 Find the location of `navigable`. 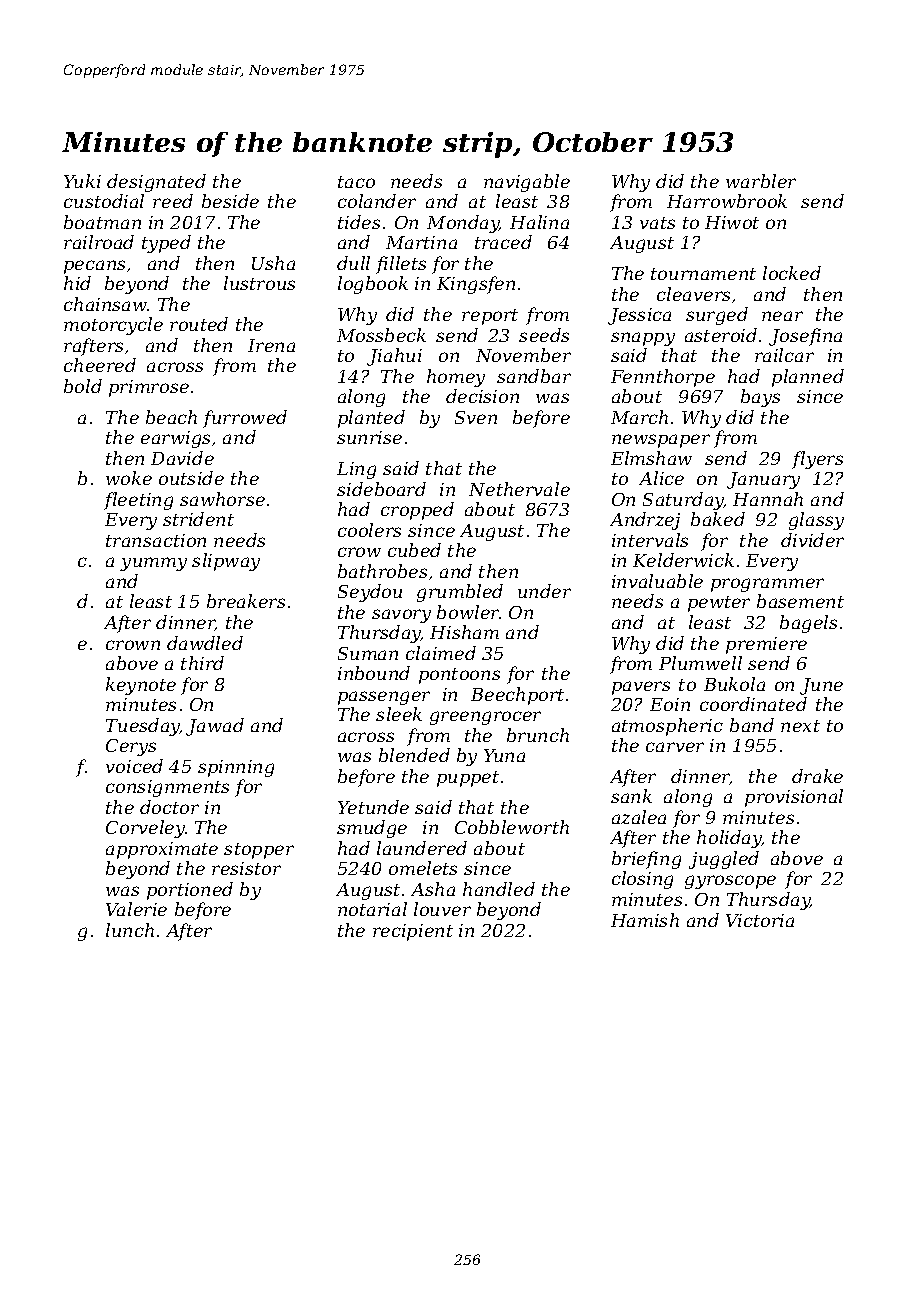

navigable is located at coordinates (527, 183).
